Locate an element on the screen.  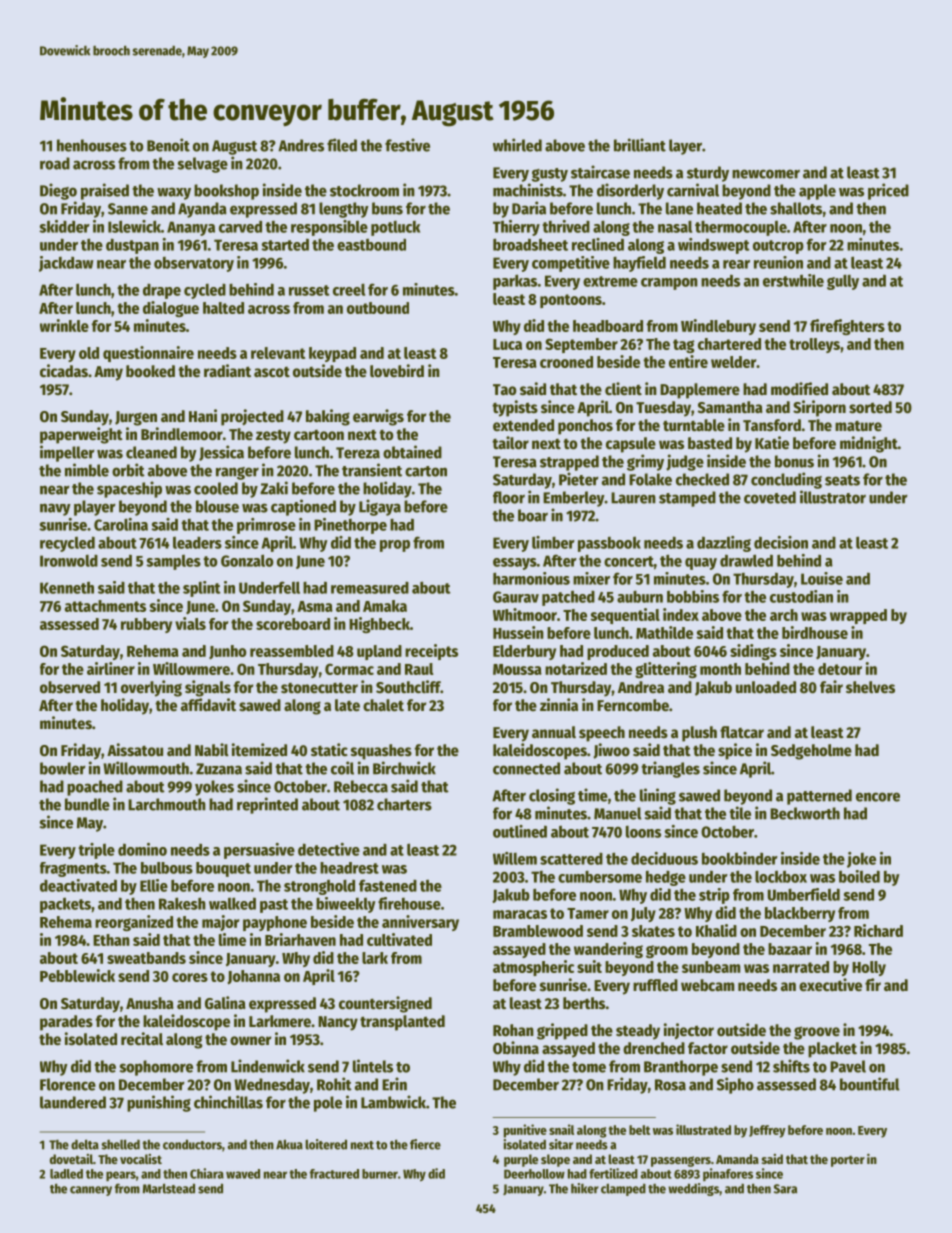
punitive is located at coordinates (525, 1131).
